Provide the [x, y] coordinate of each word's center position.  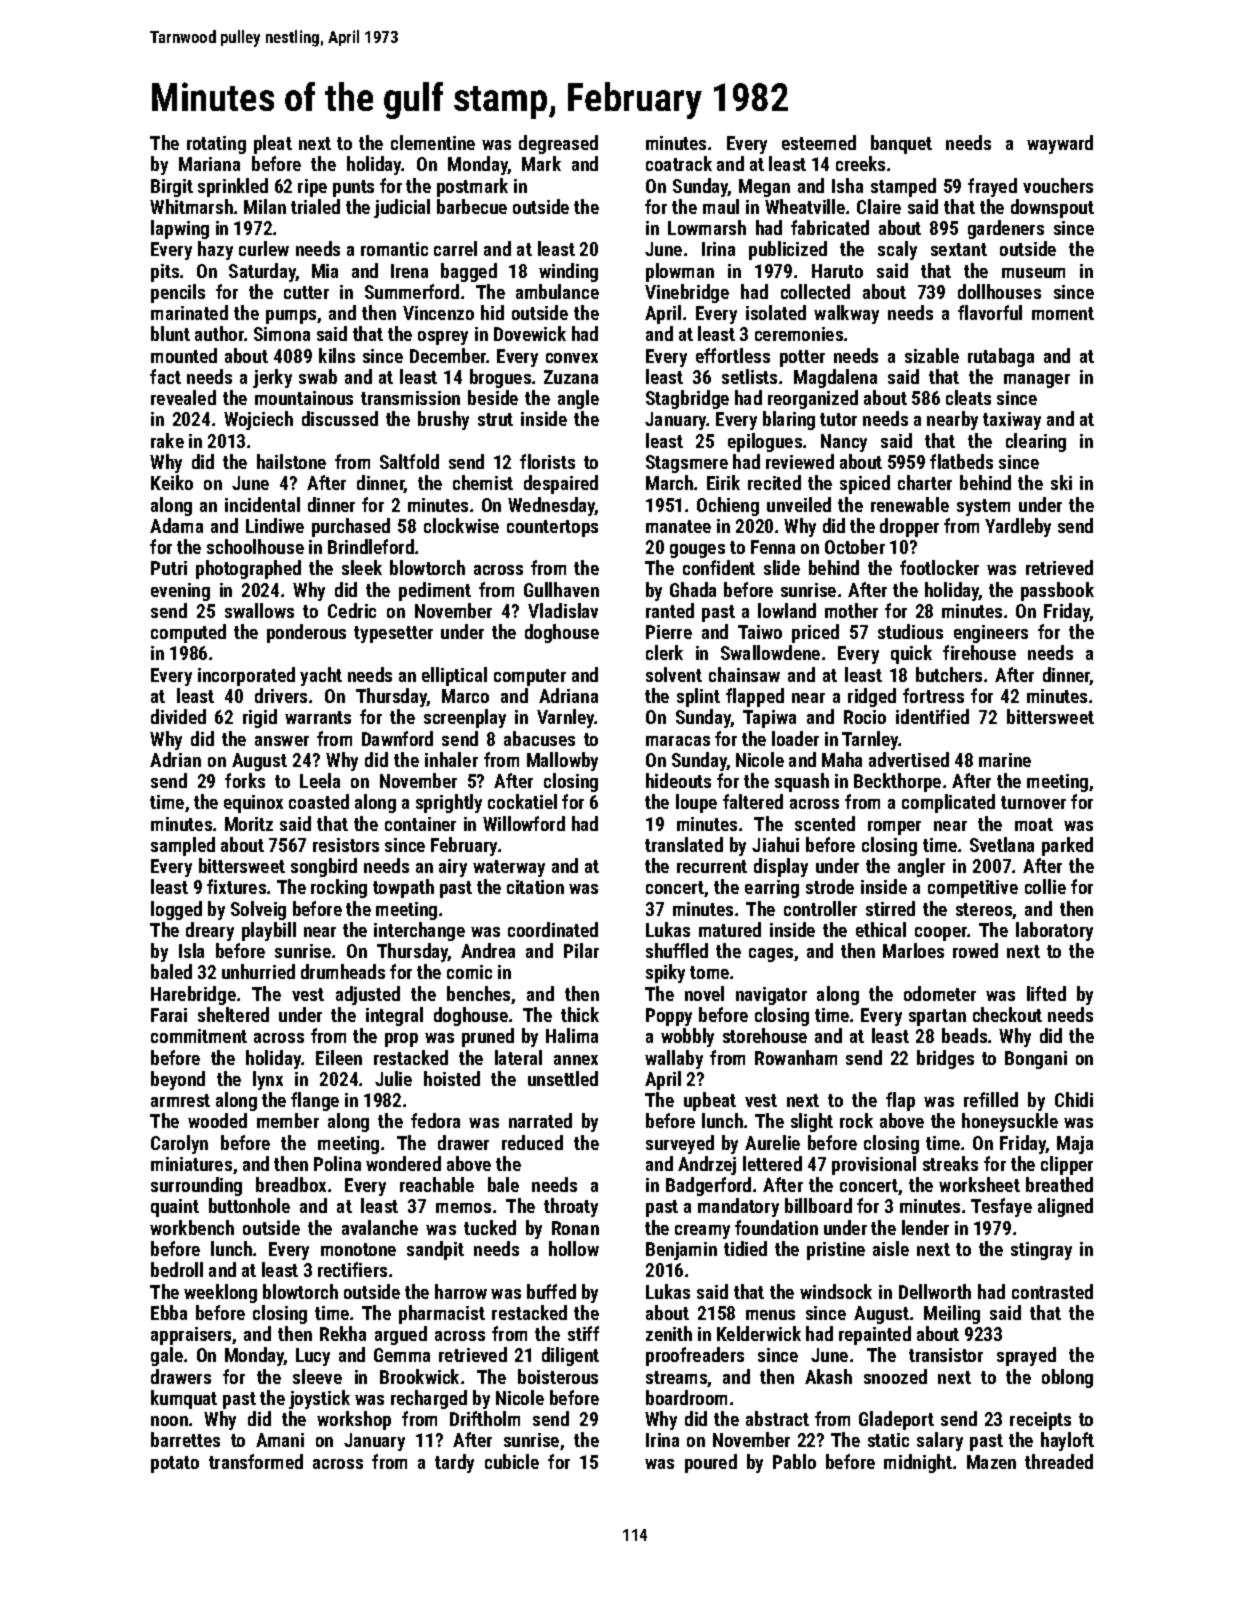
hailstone [291, 461]
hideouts [678, 780]
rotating [216, 145]
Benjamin [681, 1251]
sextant [959, 249]
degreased [558, 144]
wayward [1060, 144]
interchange [419, 931]
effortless [733, 355]
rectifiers [352, 1269]
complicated [948, 803]
